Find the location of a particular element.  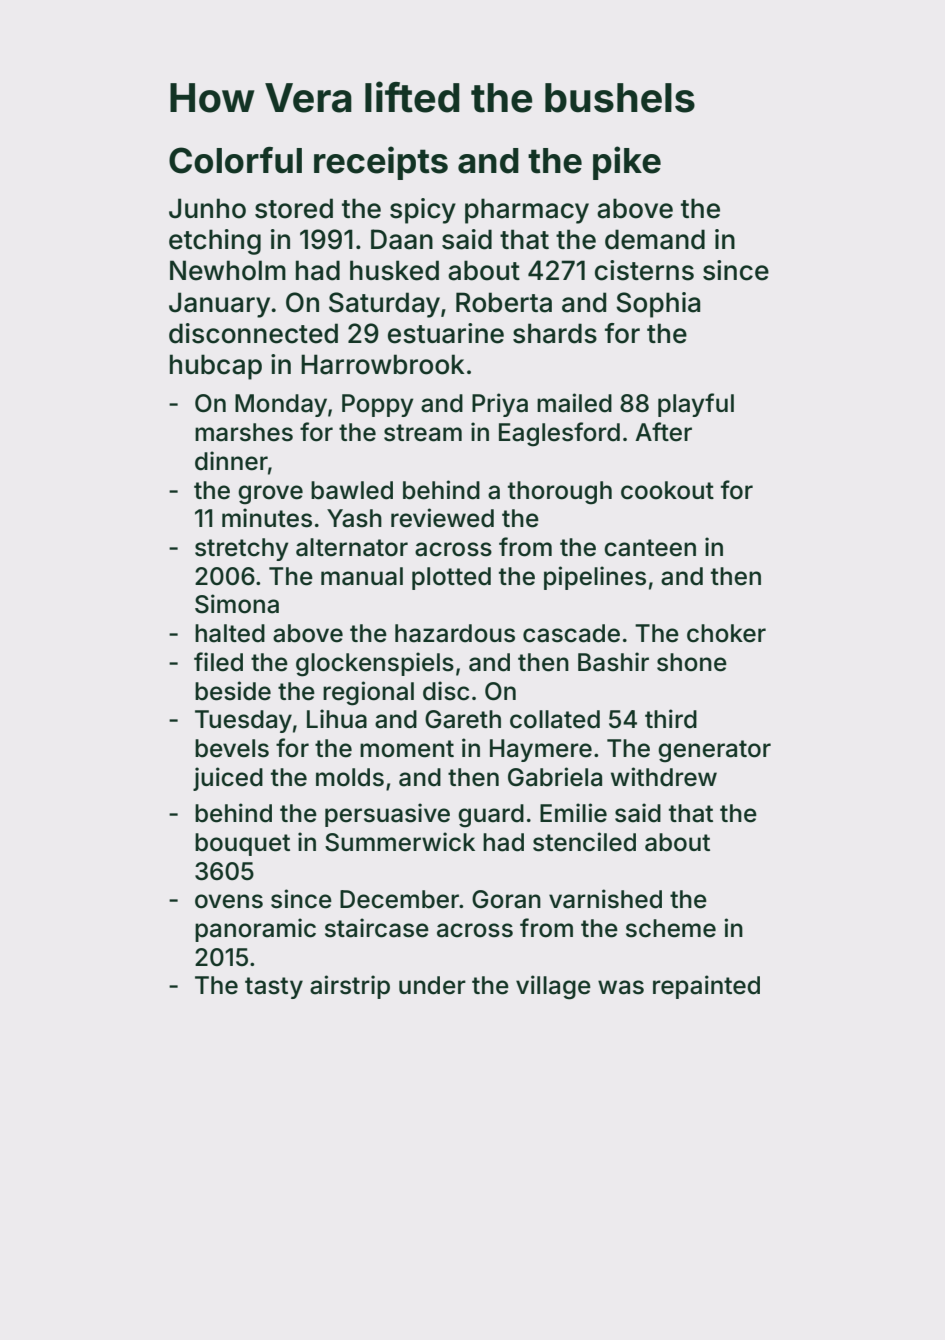

pharmacy is located at coordinates (527, 211).
